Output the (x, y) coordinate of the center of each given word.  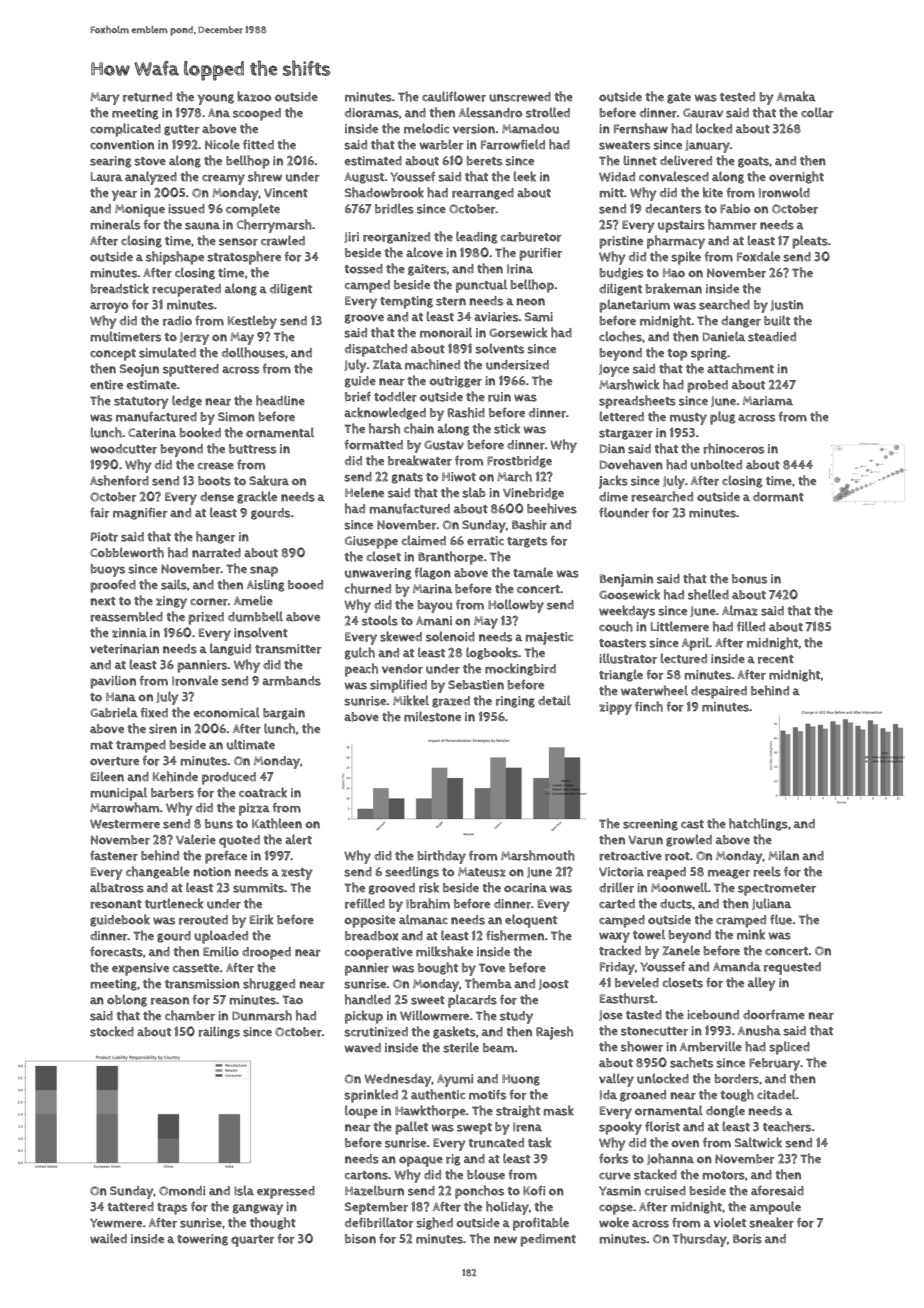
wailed (108, 1238)
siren (163, 729)
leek (524, 176)
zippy (615, 708)
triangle (621, 675)
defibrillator (379, 1222)
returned (147, 97)
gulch (360, 653)
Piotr (104, 537)
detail (554, 700)
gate (679, 98)
